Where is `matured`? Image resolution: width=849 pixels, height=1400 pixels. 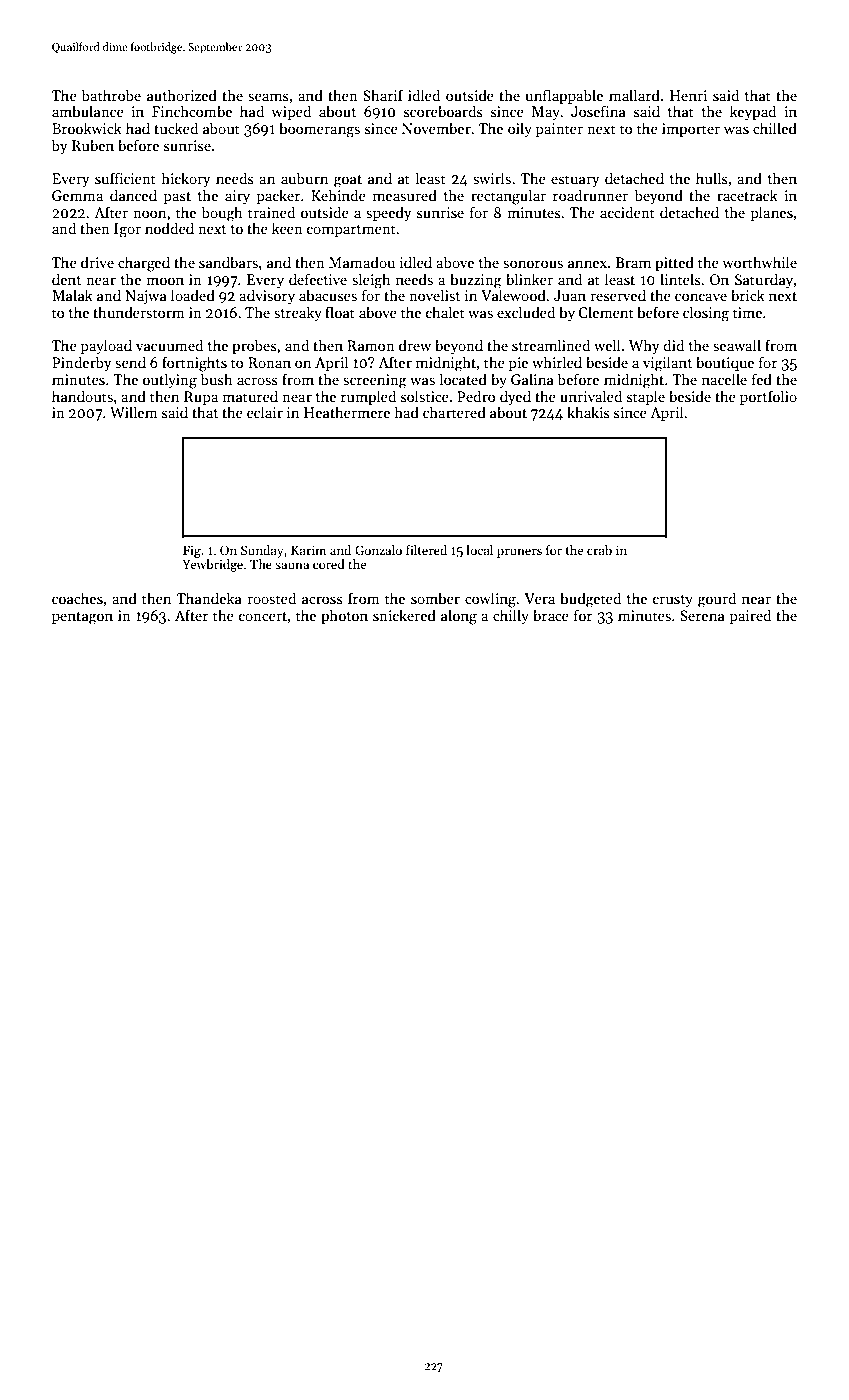 matured is located at coordinates (250, 396).
